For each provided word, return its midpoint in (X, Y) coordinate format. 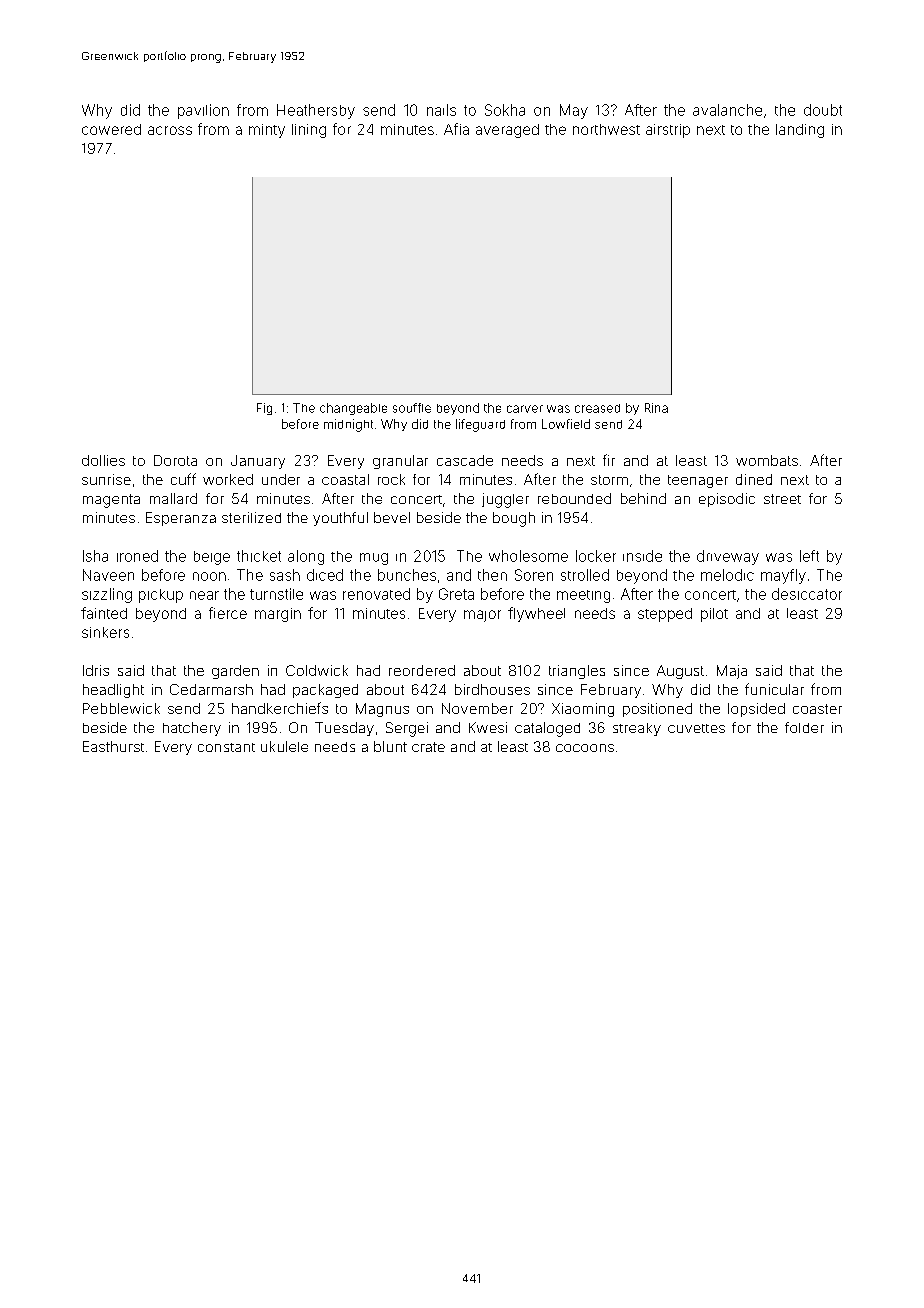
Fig (264, 409)
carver (525, 409)
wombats (767, 460)
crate (428, 747)
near (204, 595)
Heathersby (316, 111)
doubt (823, 110)
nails (441, 110)
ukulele (284, 746)
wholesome (528, 556)
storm (609, 480)
